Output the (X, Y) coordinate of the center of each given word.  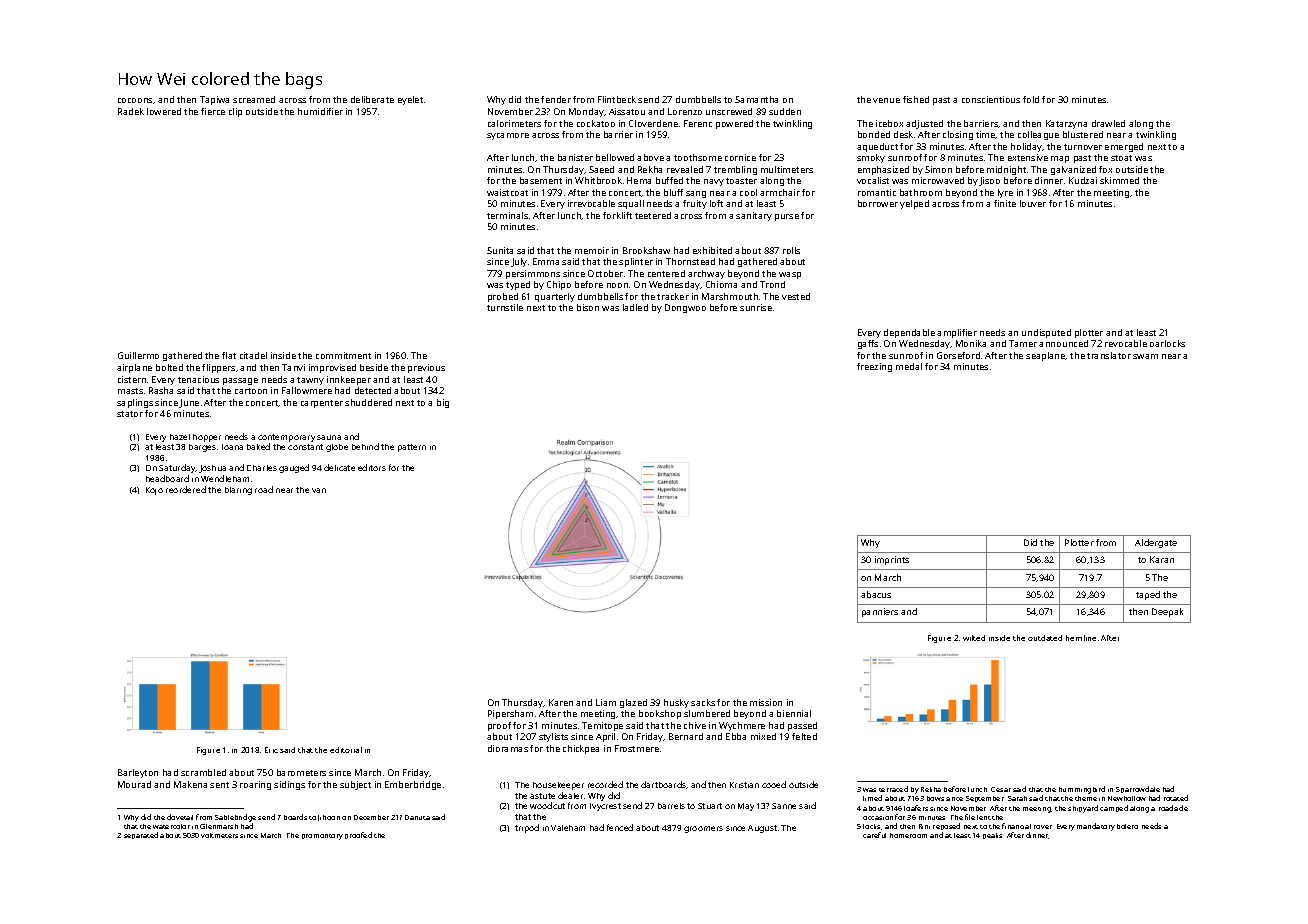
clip (235, 112)
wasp (790, 275)
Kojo (154, 491)
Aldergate (1156, 543)
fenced (620, 827)
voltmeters (219, 835)
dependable (909, 333)
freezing (874, 367)
